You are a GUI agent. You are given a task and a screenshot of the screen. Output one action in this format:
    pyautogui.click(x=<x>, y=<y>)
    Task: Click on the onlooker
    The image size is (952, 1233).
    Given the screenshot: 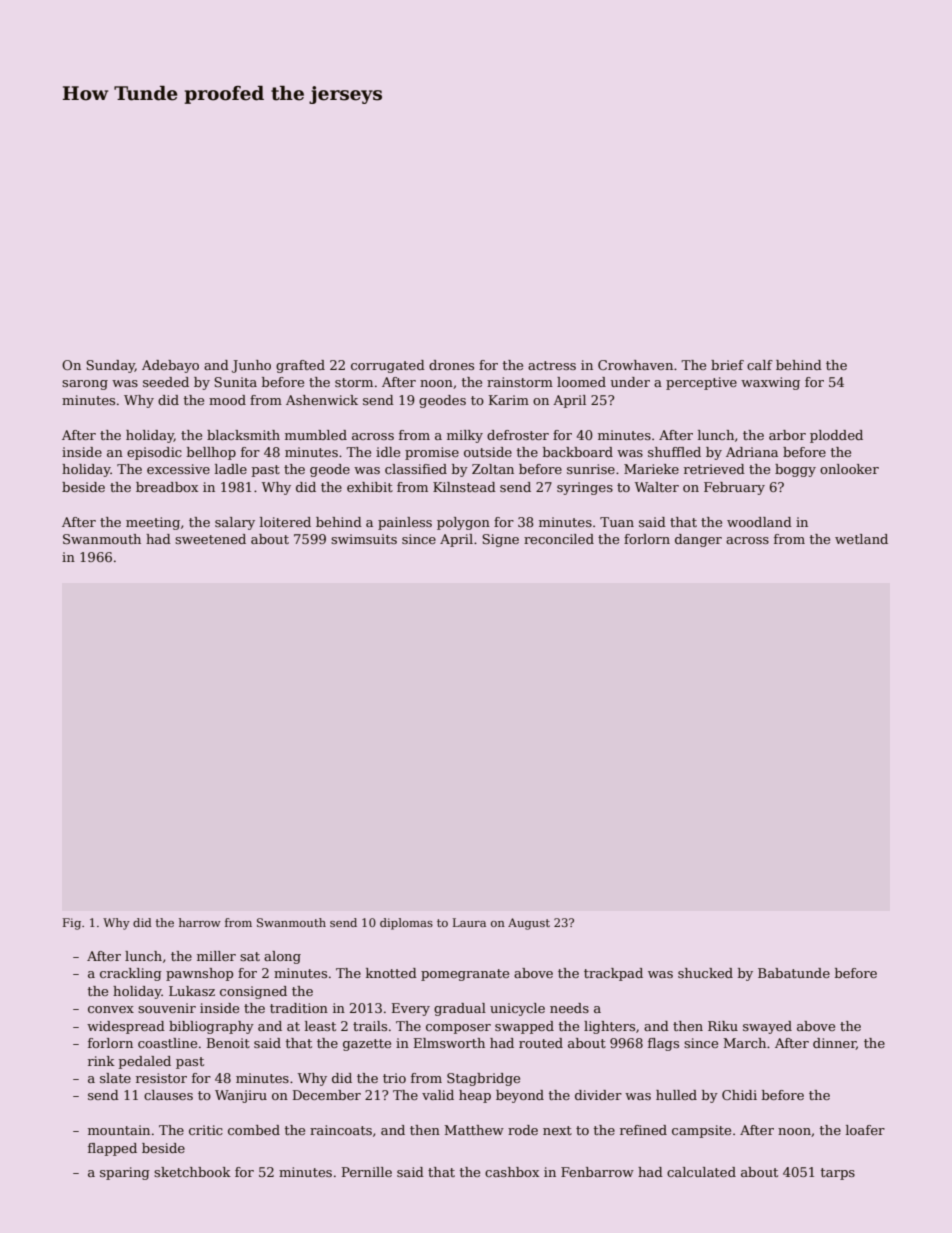 What is the action you would take?
    pyautogui.click(x=849, y=469)
